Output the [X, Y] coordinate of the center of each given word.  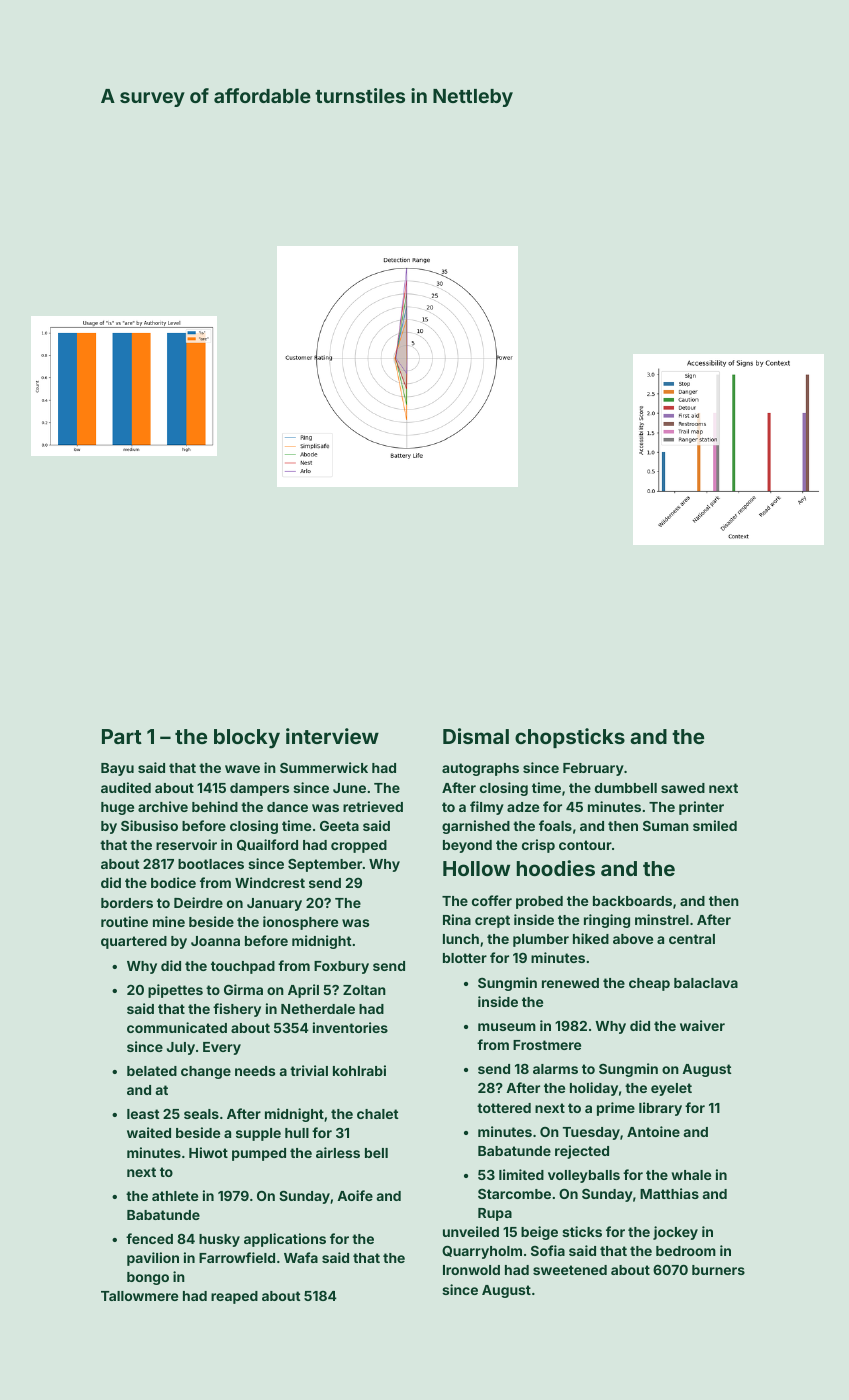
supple [258, 1134]
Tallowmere [139, 1296]
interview [332, 736]
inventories [350, 1027]
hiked [591, 938]
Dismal [476, 736]
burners [718, 1270]
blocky [247, 739]
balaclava [706, 983]
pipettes [175, 991]
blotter [465, 958]
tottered [504, 1108]
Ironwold [471, 1270]
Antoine [653, 1131]
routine [124, 921]
